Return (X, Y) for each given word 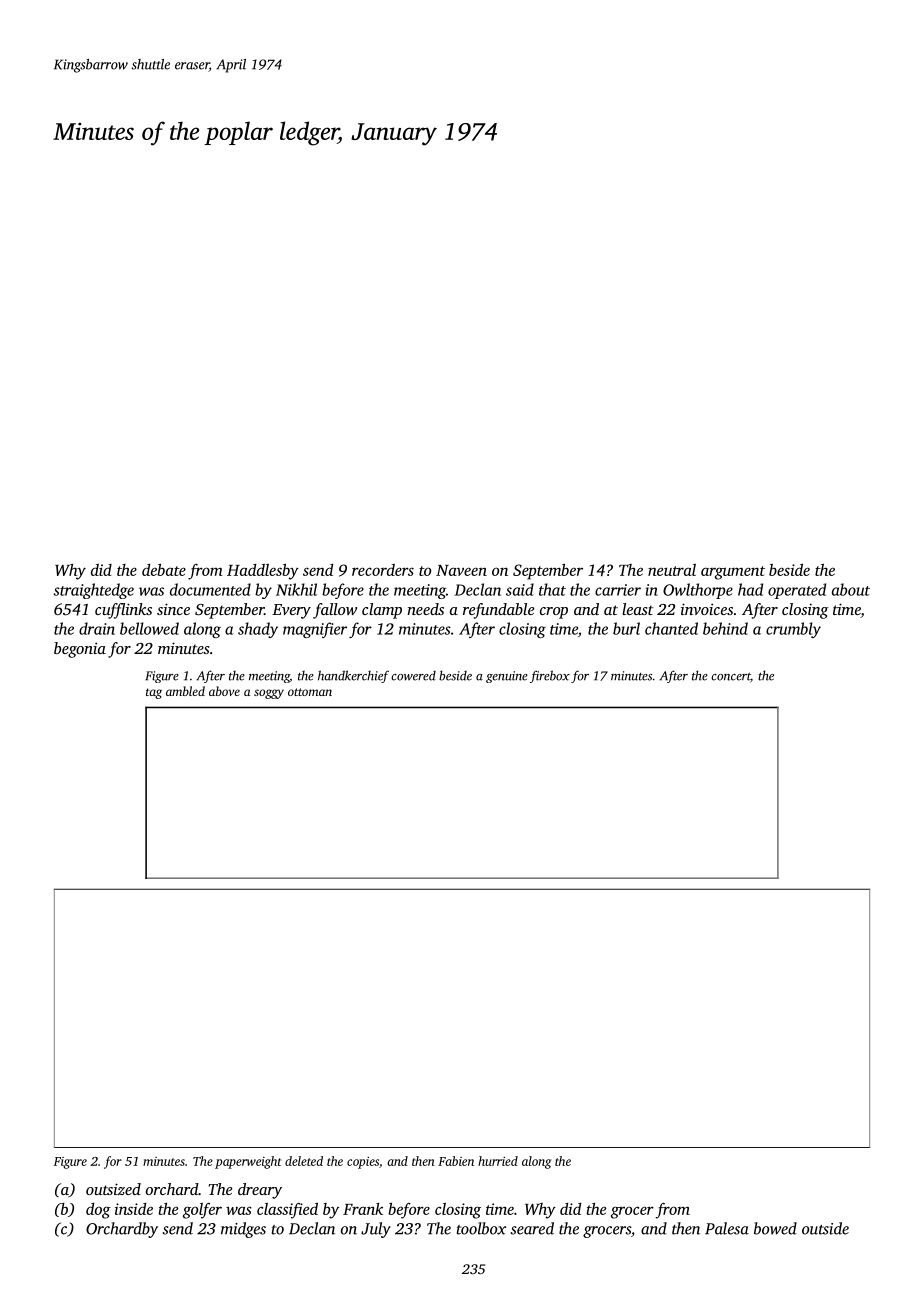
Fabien (456, 1161)
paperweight (248, 1162)
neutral (672, 570)
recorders (383, 570)
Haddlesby (263, 572)
